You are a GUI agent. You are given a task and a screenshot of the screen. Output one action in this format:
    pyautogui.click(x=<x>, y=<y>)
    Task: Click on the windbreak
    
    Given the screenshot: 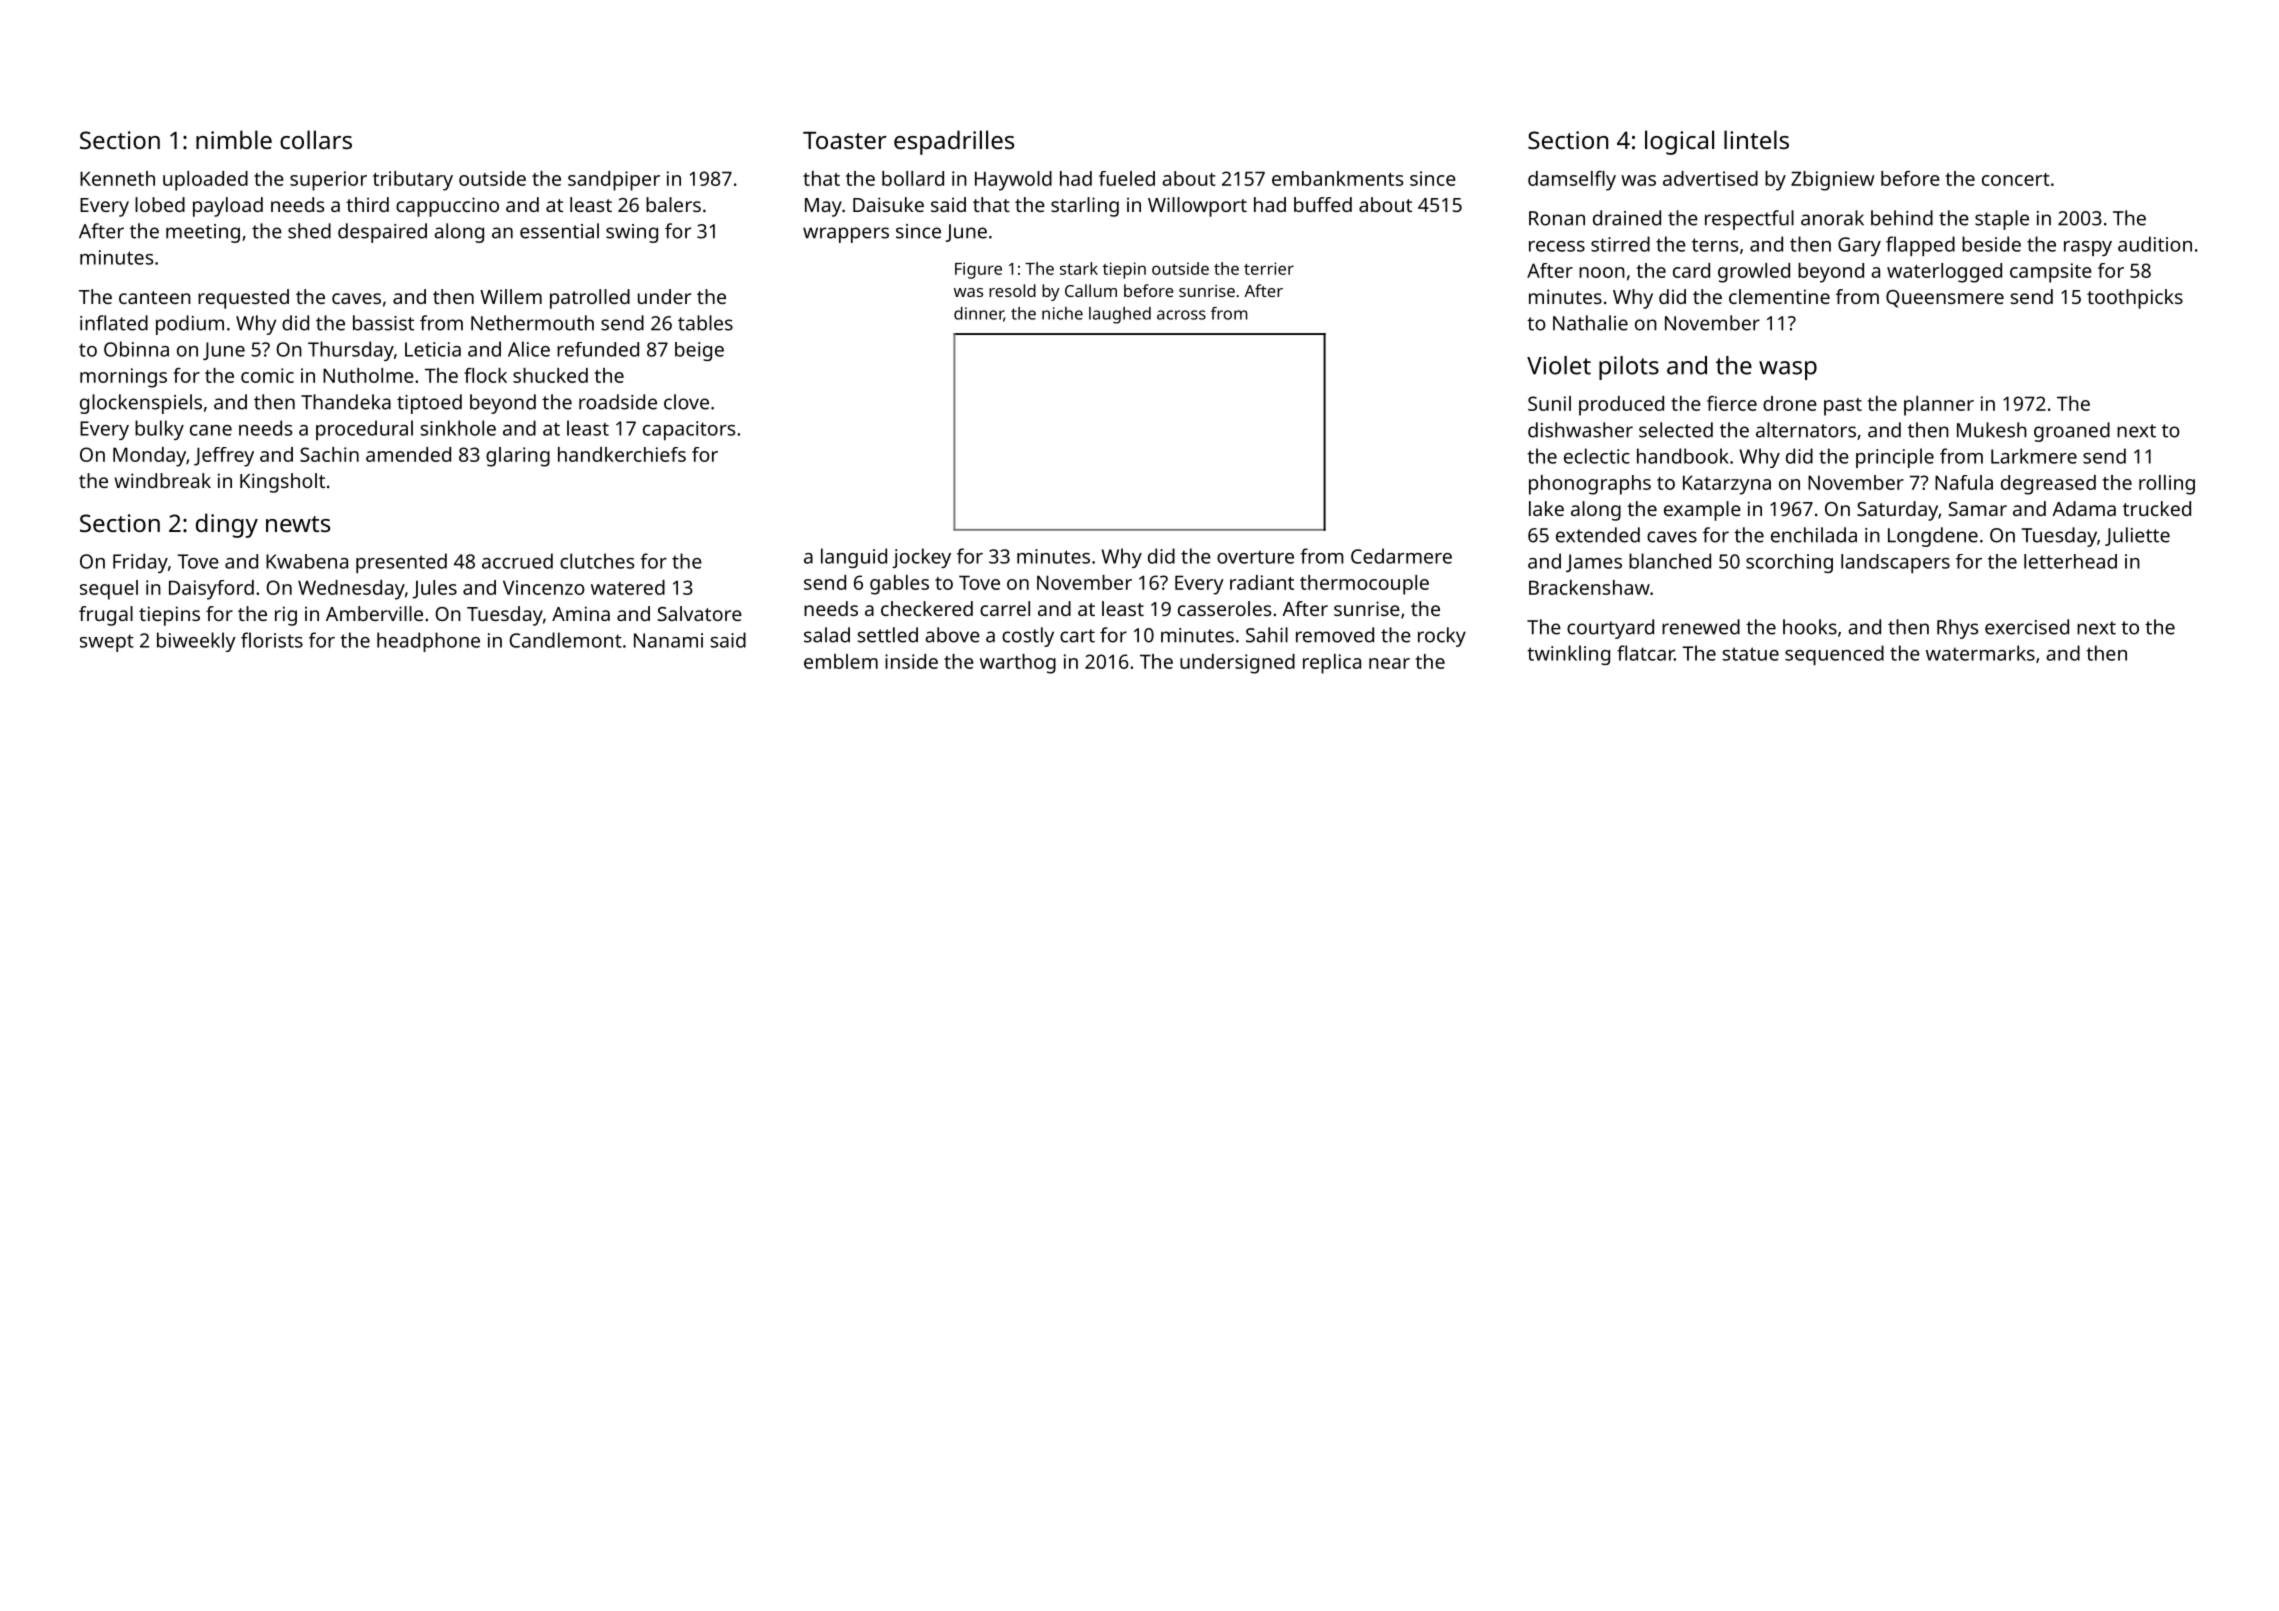 What is the action you would take?
    pyautogui.click(x=162, y=480)
